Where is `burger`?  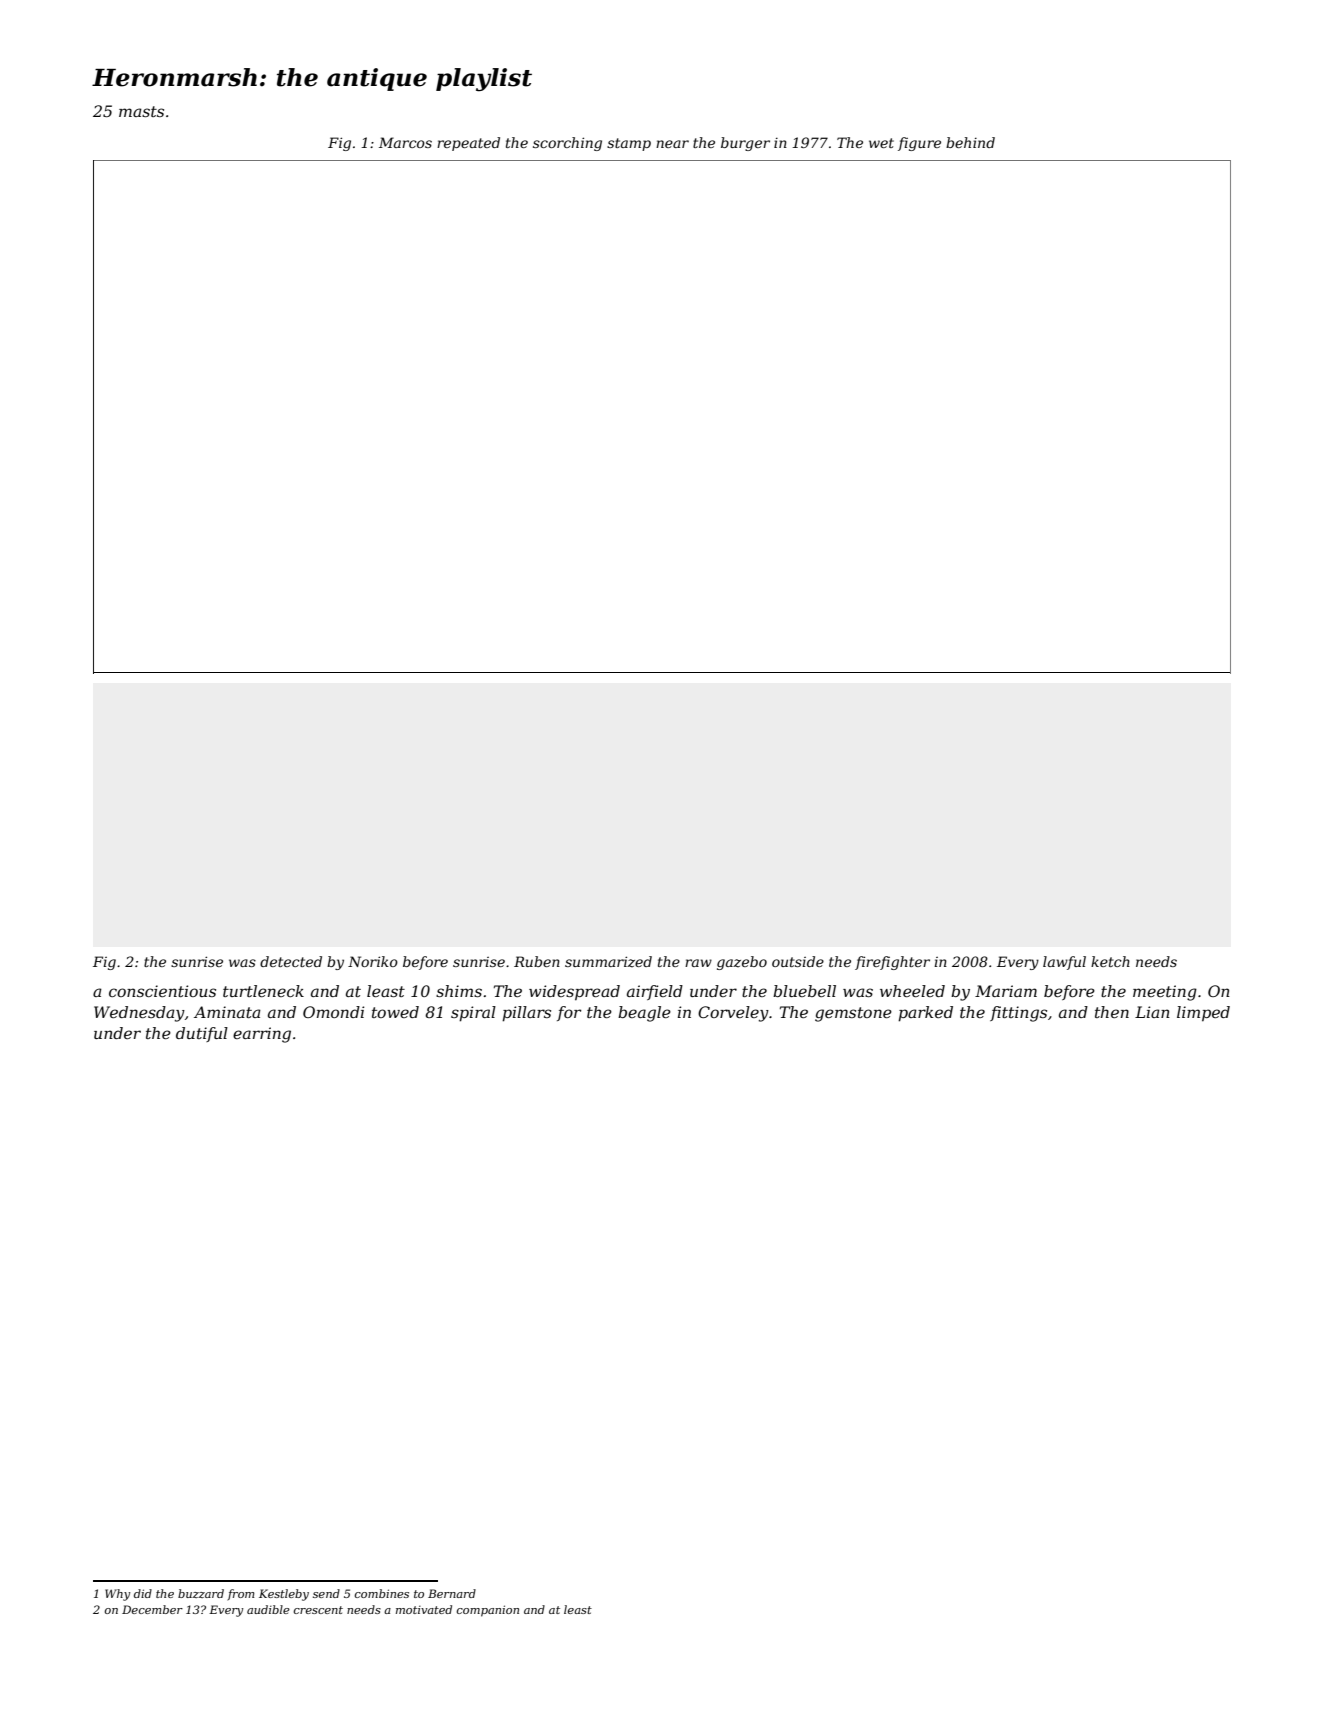
burger is located at coordinates (745, 144).
